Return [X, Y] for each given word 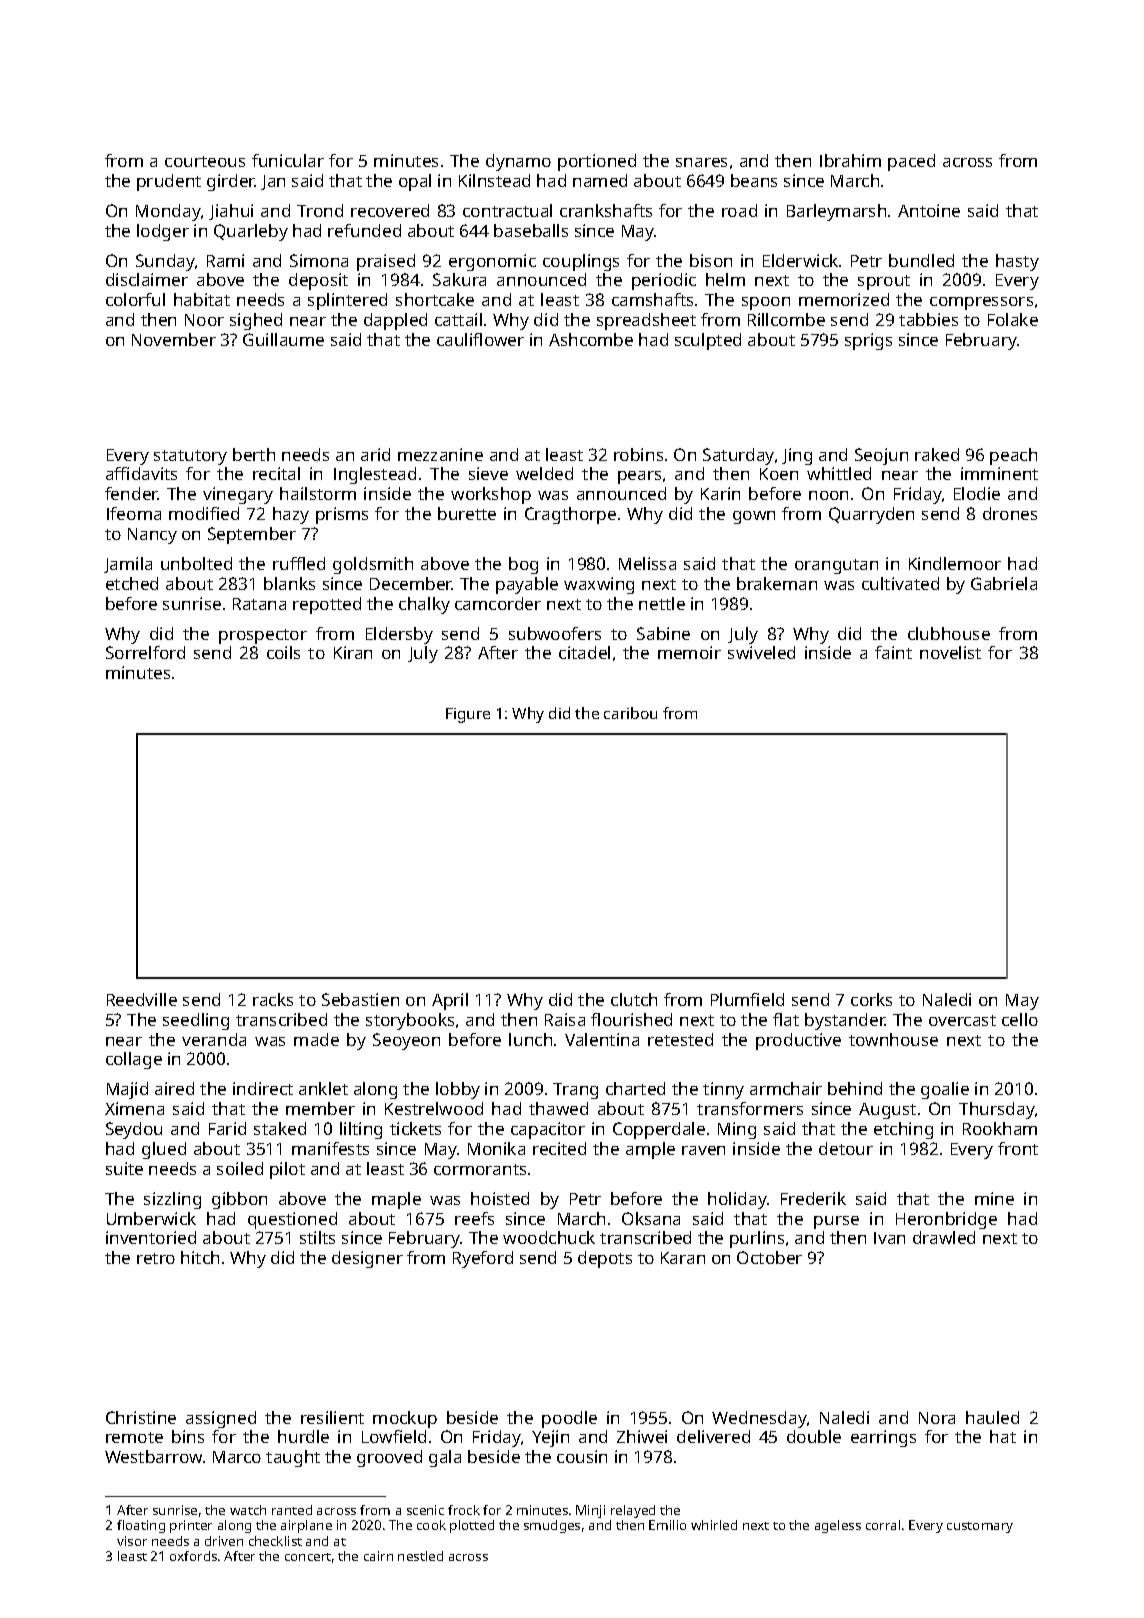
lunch [530, 1039]
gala [445, 1458]
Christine [141, 1417]
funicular [288, 160]
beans [754, 180]
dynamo [518, 162]
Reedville [142, 999]
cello [1020, 1019]
